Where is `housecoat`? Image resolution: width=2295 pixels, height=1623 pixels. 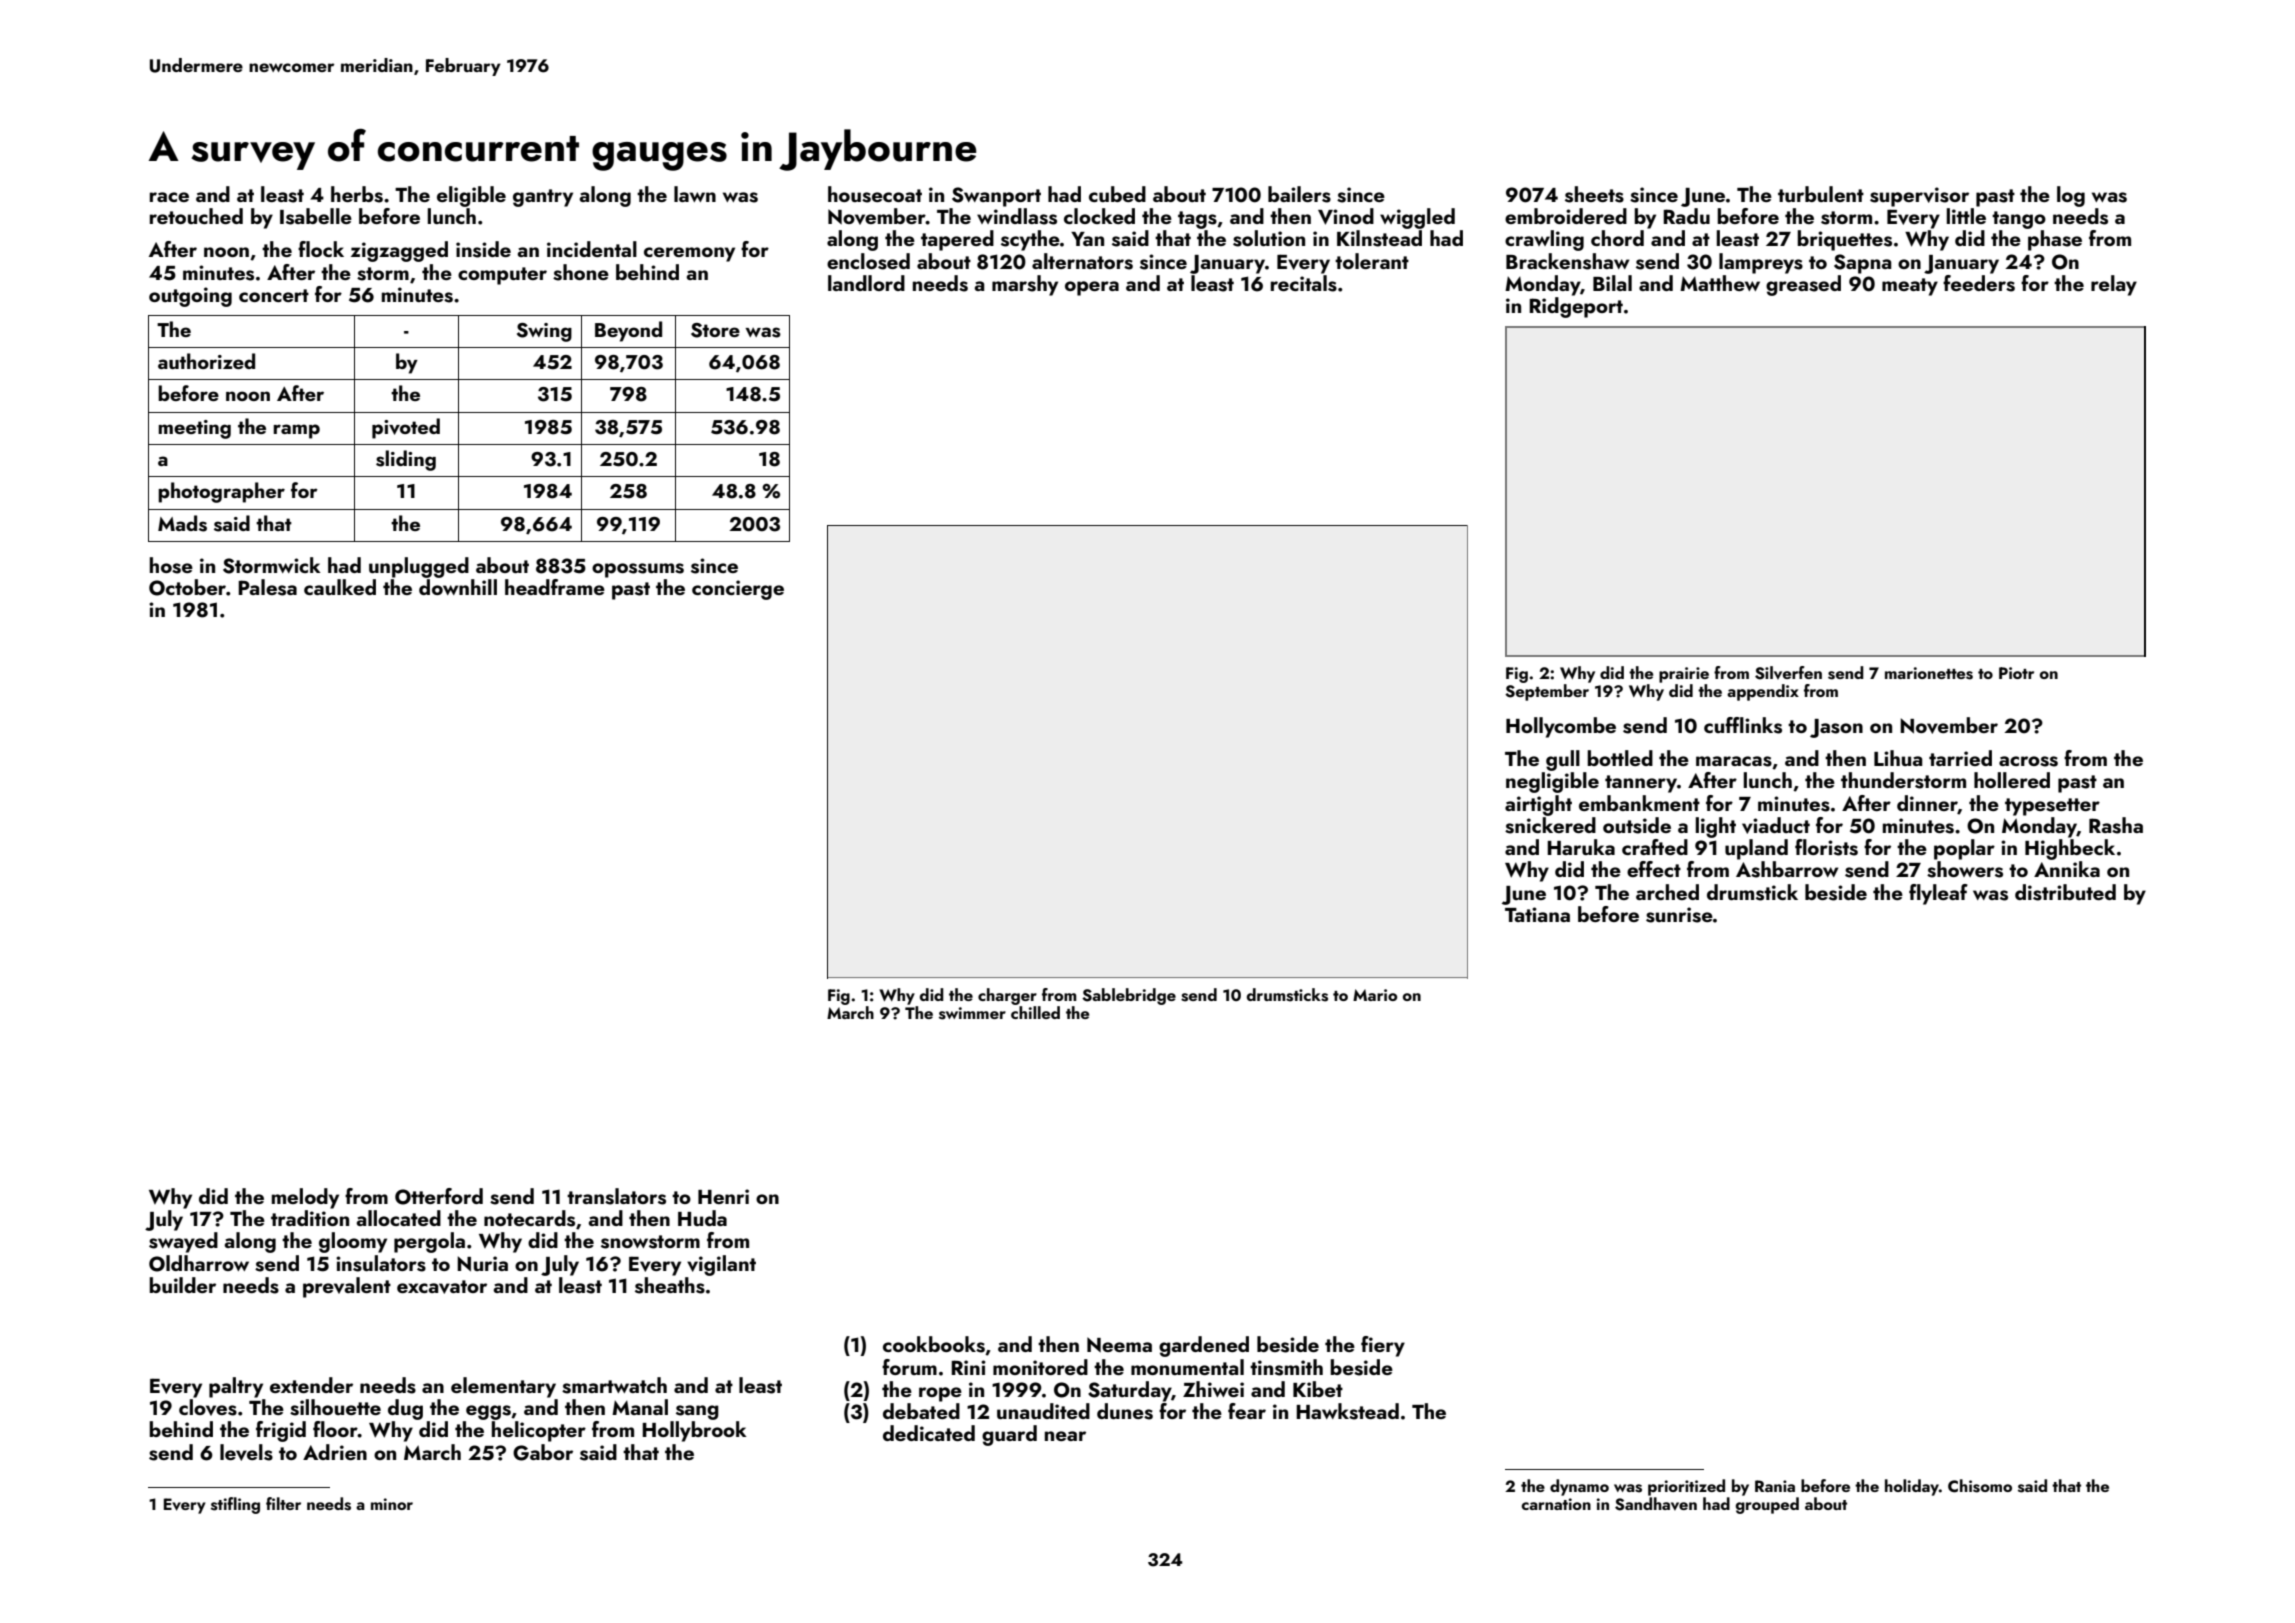 housecoat is located at coordinates (875, 194).
